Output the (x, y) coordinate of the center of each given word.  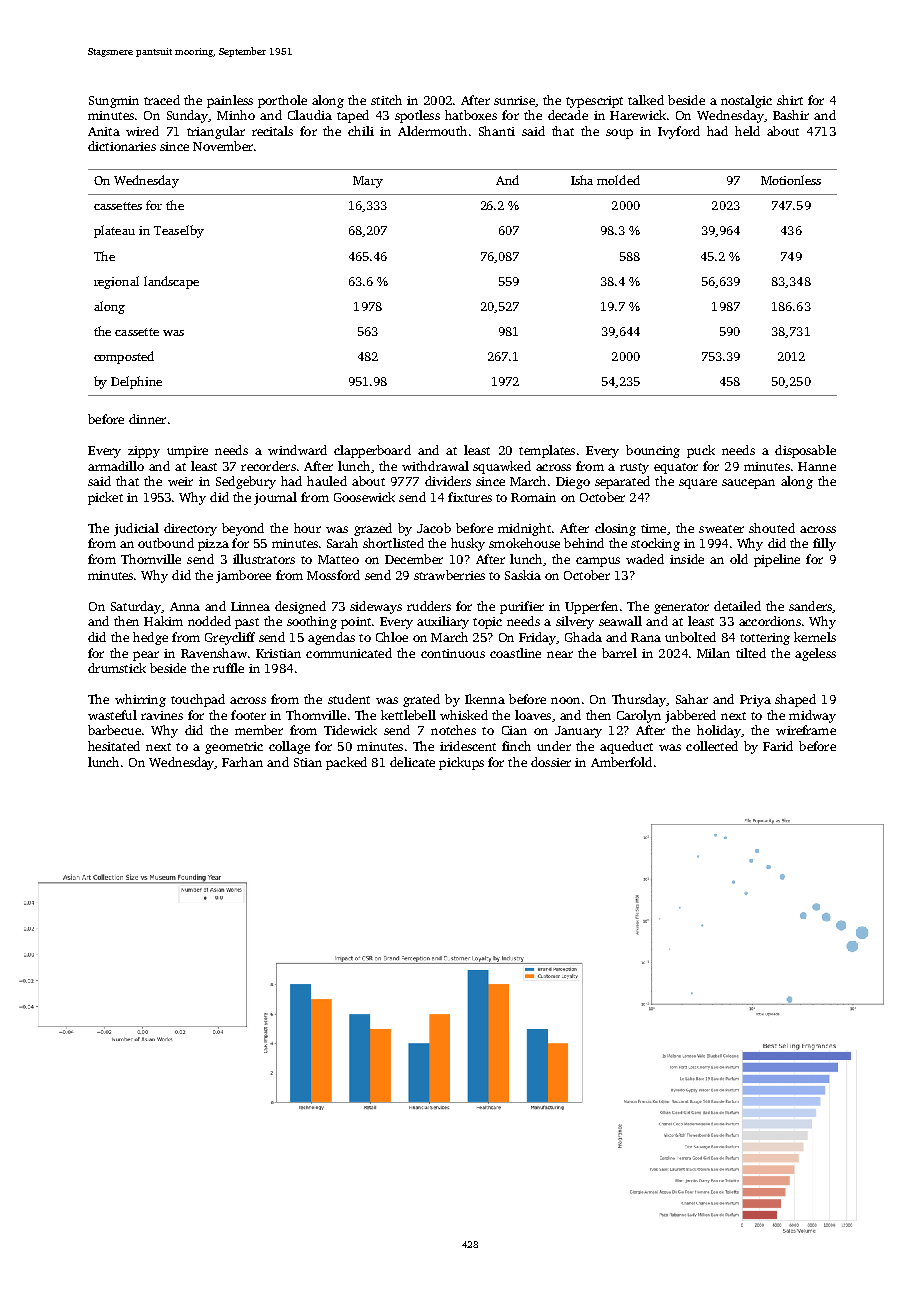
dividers (448, 481)
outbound (166, 543)
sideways (376, 607)
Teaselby (179, 231)
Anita (104, 131)
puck (701, 451)
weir (180, 481)
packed (346, 763)
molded (618, 180)
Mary (368, 182)
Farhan (242, 762)
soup (619, 134)
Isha (582, 180)
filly (824, 544)
